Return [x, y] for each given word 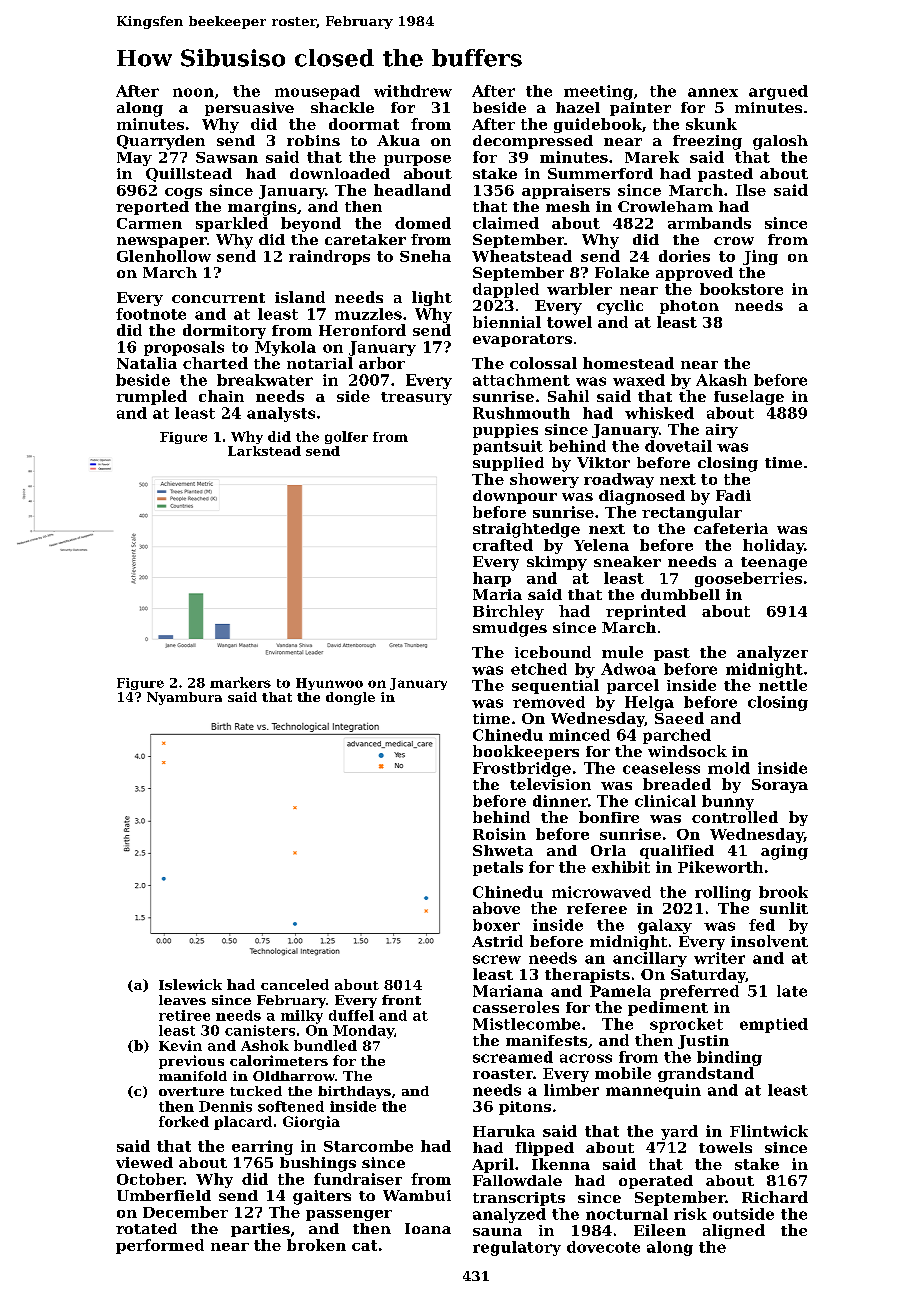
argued [778, 92]
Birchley [508, 612]
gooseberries [748, 579]
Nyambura [184, 698]
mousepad [317, 92]
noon [193, 92]
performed [160, 1246]
